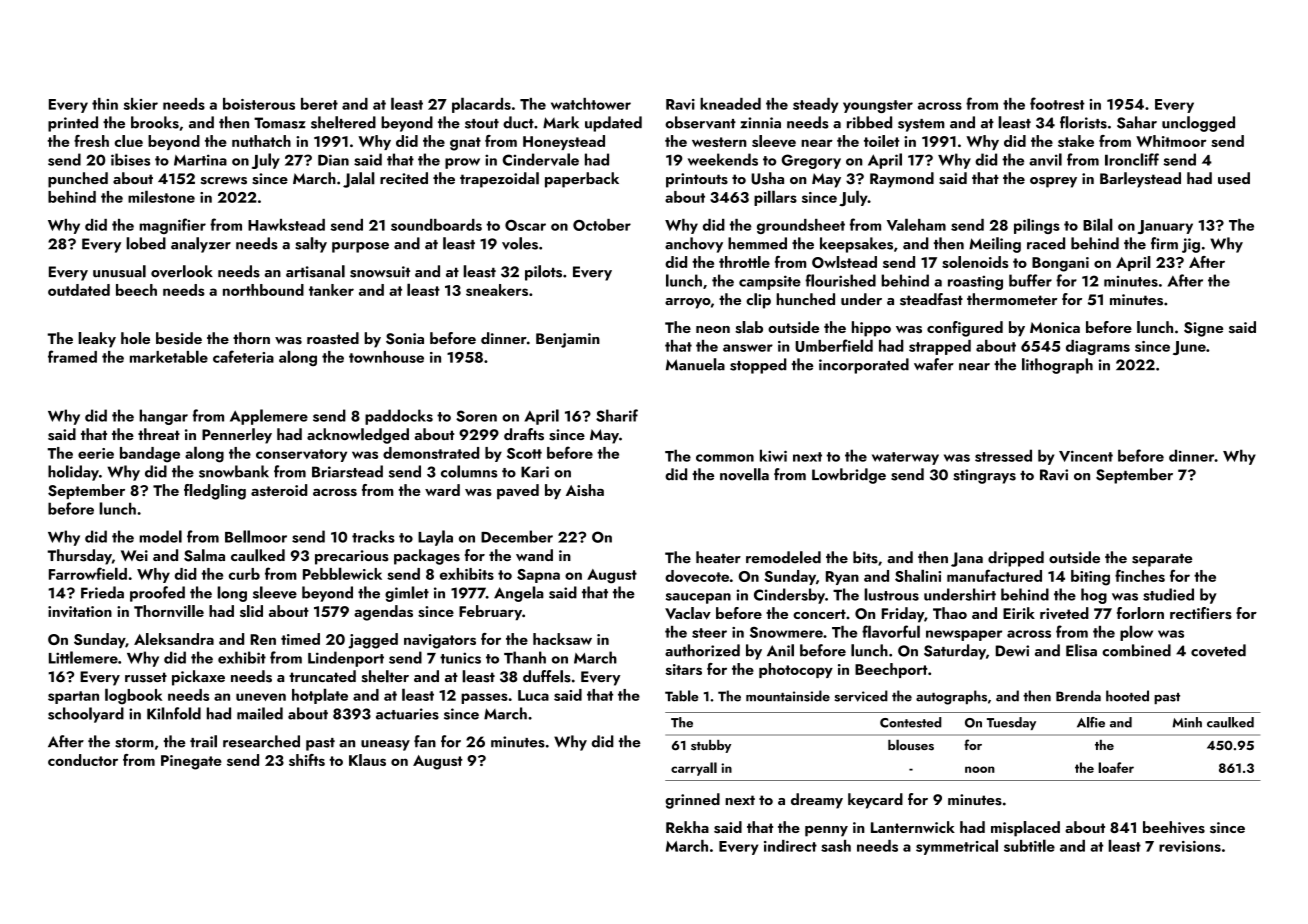 This screenshot has width=1308, height=924. What do you see at coordinates (105, 104) in the screenshot?
I see `thin` at bounding box center [105, 104].
